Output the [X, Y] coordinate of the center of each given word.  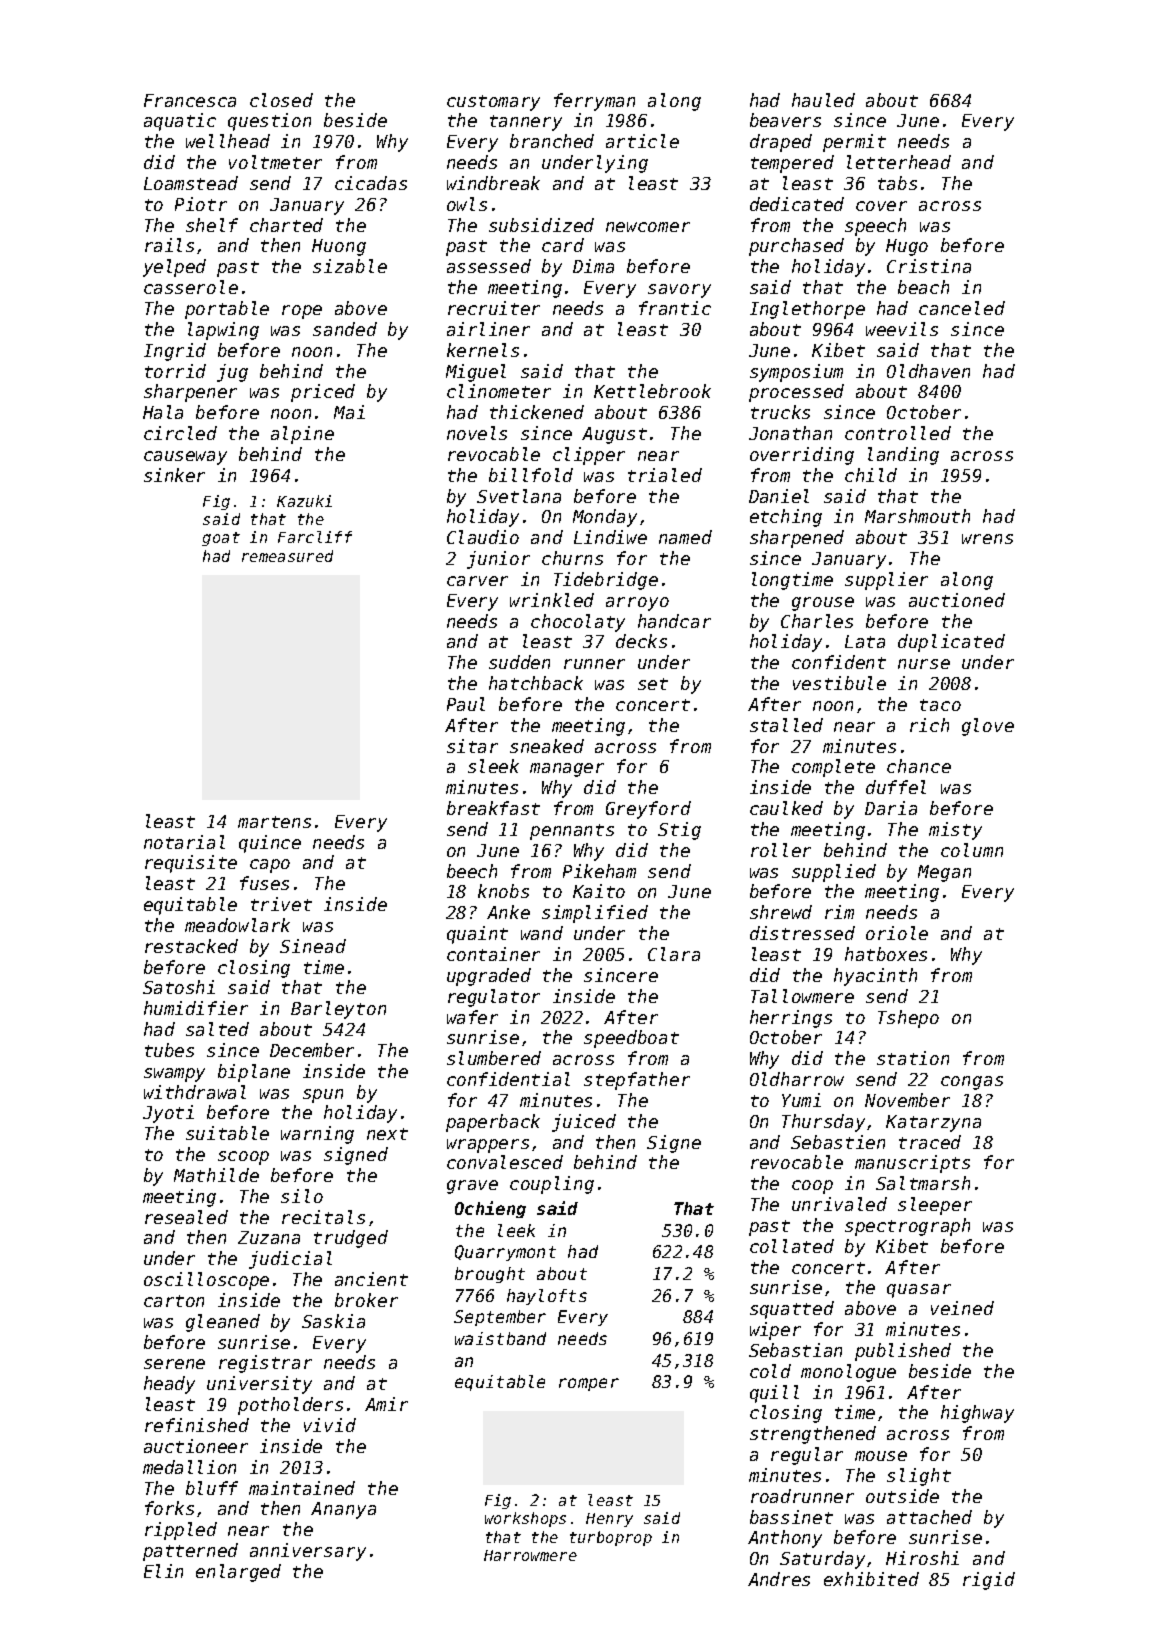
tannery [526, 123]
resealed [186, 1217]
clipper [589, 456]
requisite [191, 864]
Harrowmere [530, 1555]
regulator [494, 998]
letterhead [899, 162]
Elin [163, 1571]
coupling [552, 1185]
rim [839, 912]
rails [169, 245]
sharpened [797, 539]
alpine [302, 435]
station [913, 1058]
